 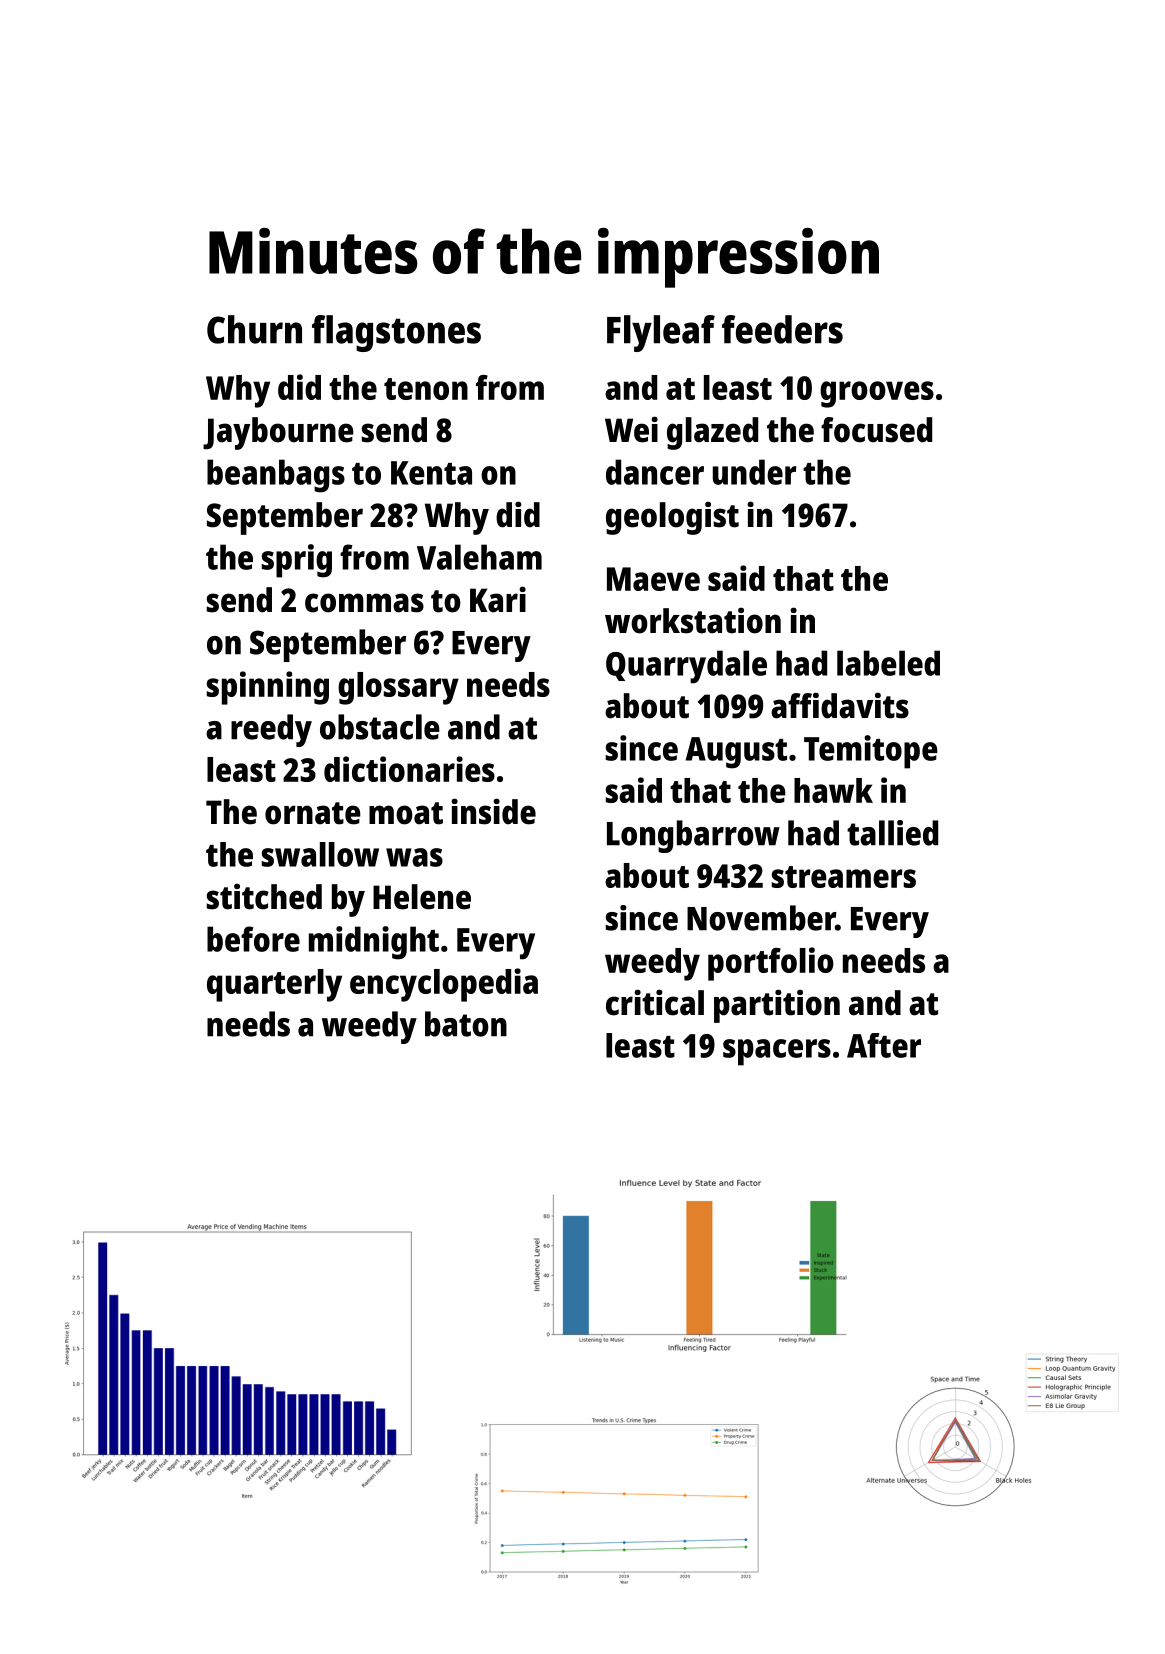 I want to click on feeders, so click(x=782, y=329).
